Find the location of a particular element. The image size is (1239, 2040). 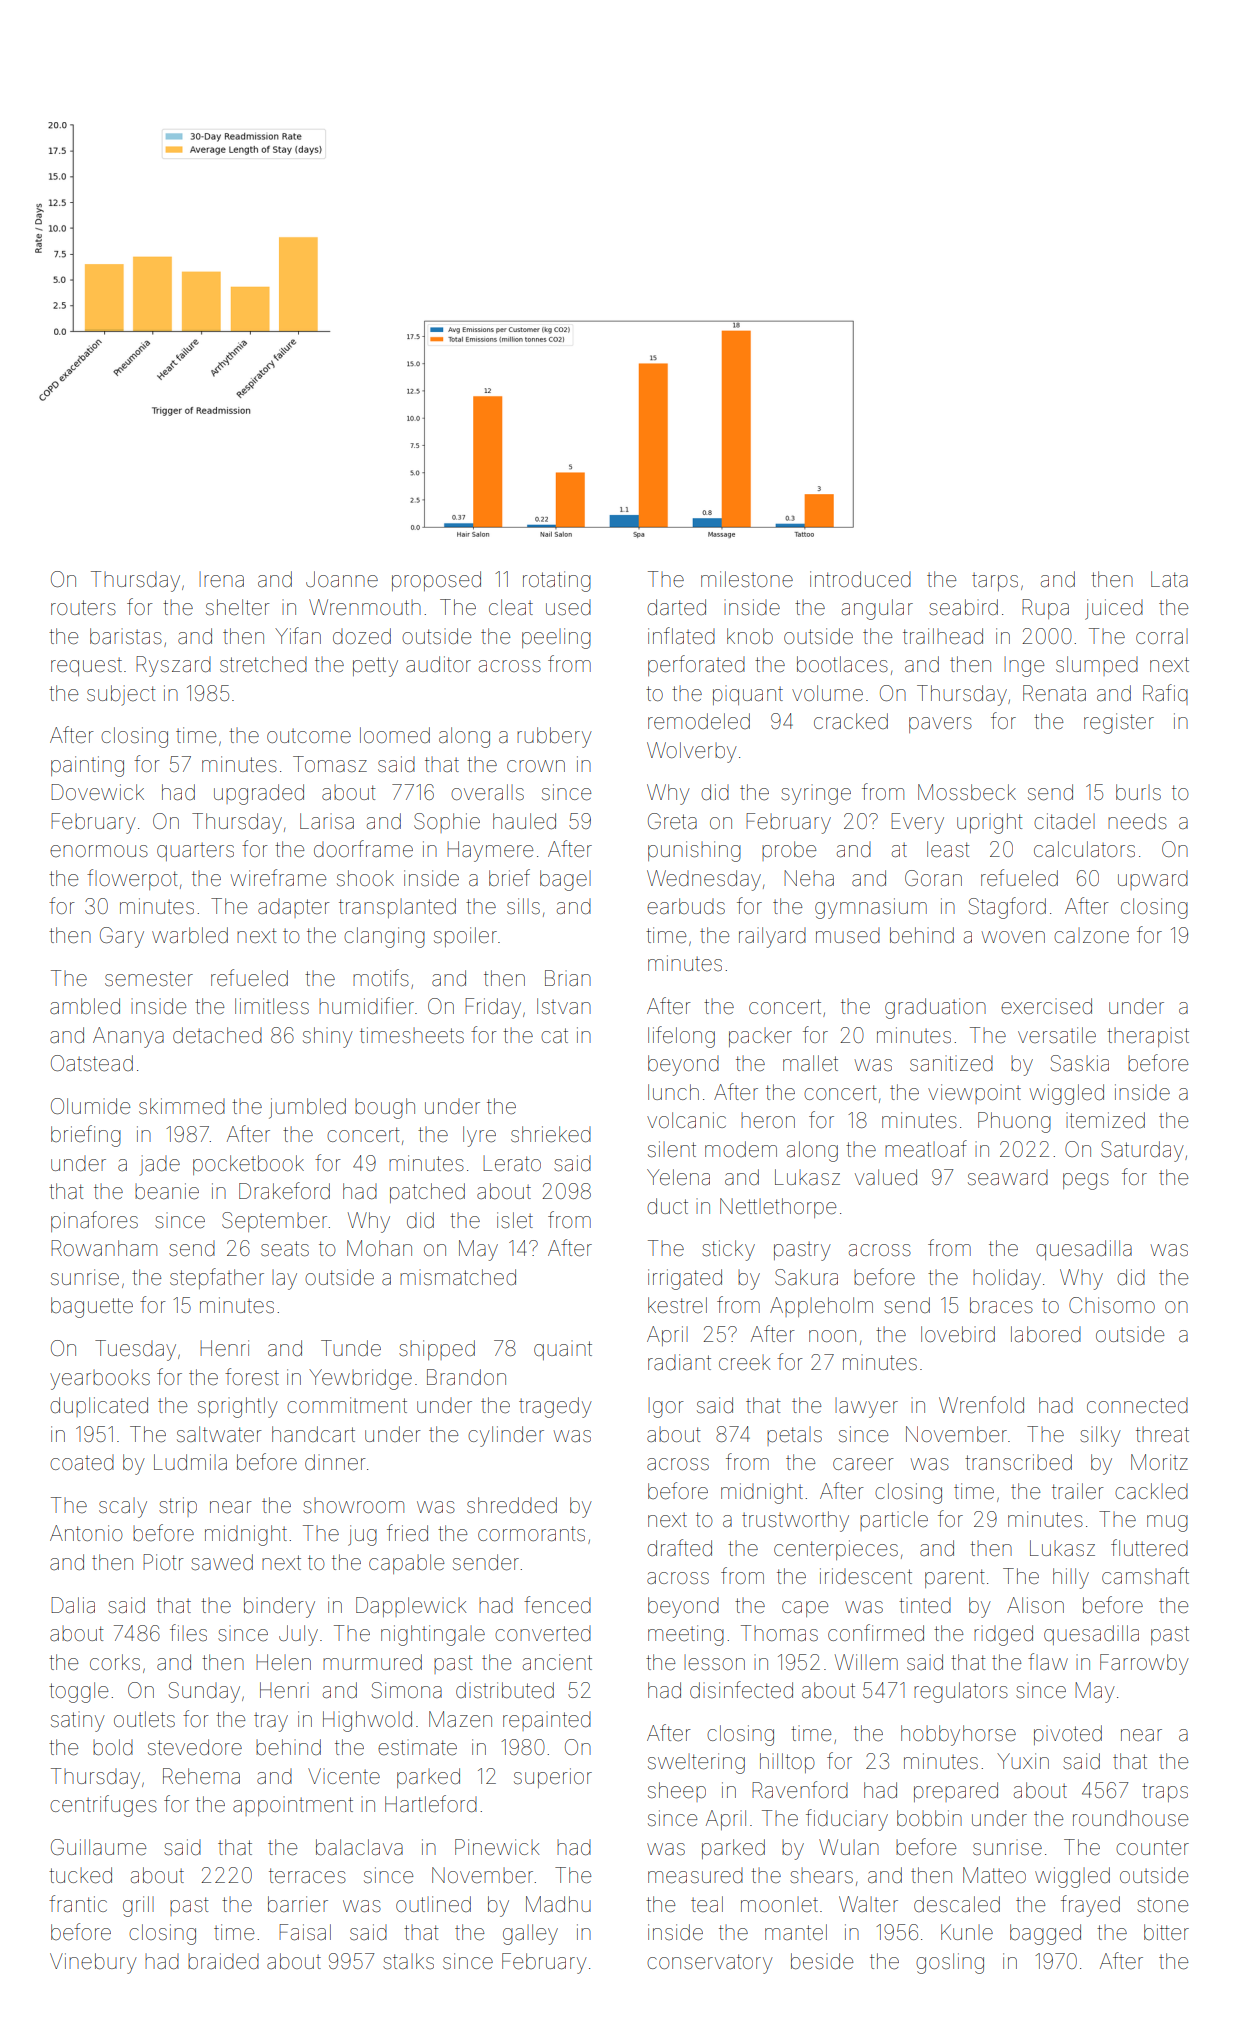

Wrenmouth is located at coordinates (365, 607).
